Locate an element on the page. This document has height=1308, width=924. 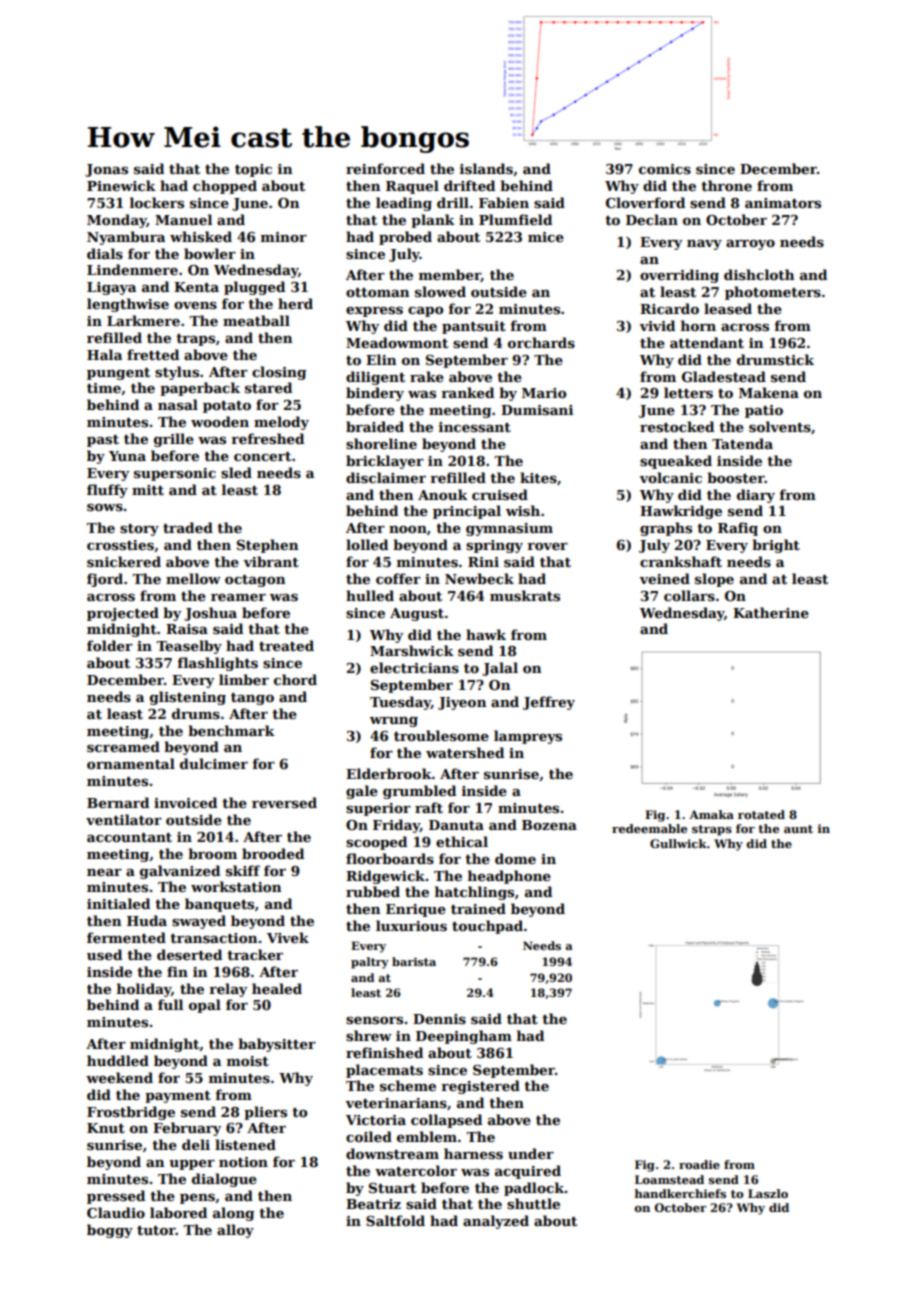
topic is located at coordinates (253, 170).
